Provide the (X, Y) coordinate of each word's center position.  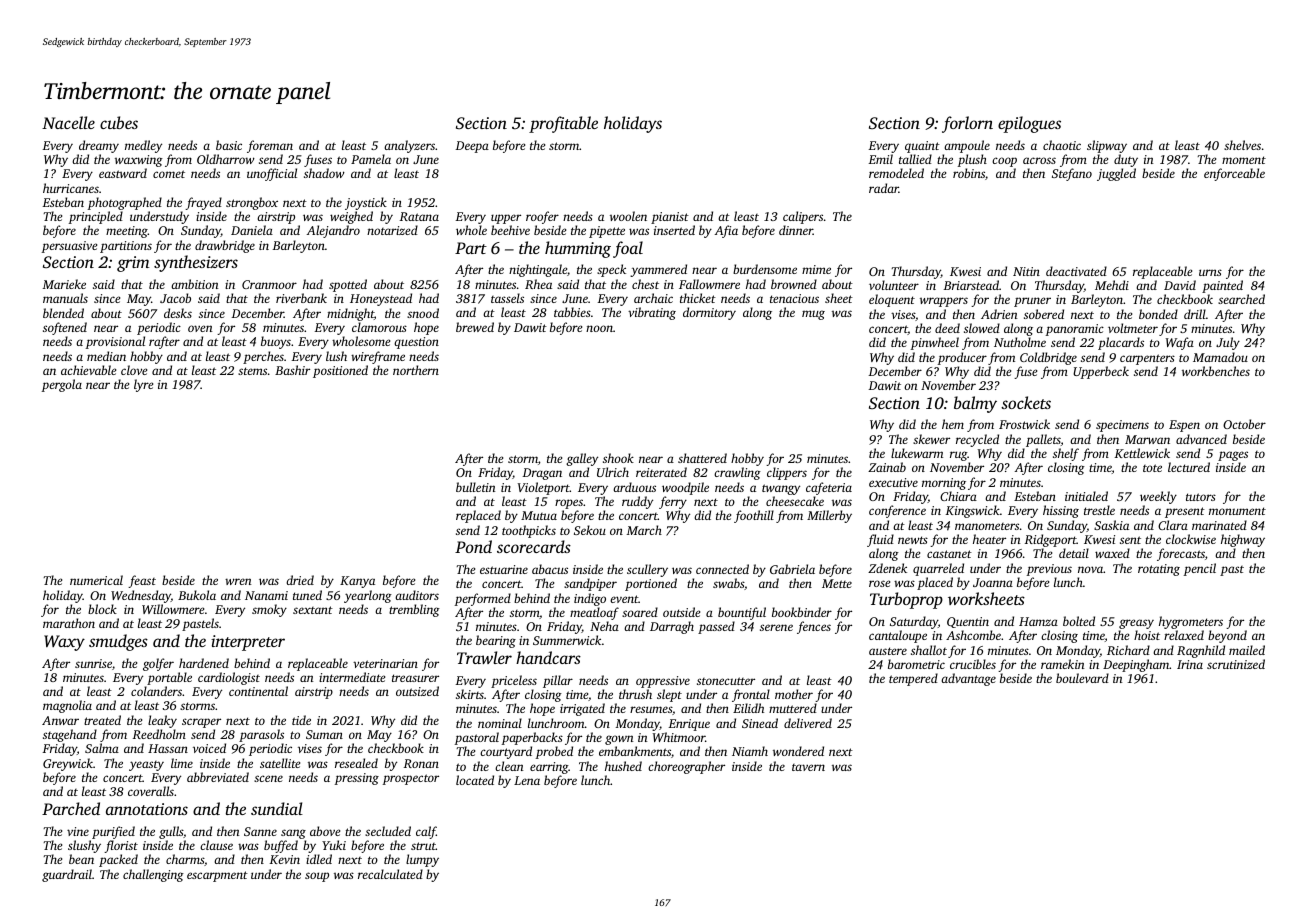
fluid (880, 540)
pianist (670, 218)
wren (238, 581)
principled (96, 217)
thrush (635, 694)
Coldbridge (1048, 358)
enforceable (1234, 174)
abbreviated (218, 777)
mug (813, 315)
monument (1237, 511)
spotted (348, 285)
